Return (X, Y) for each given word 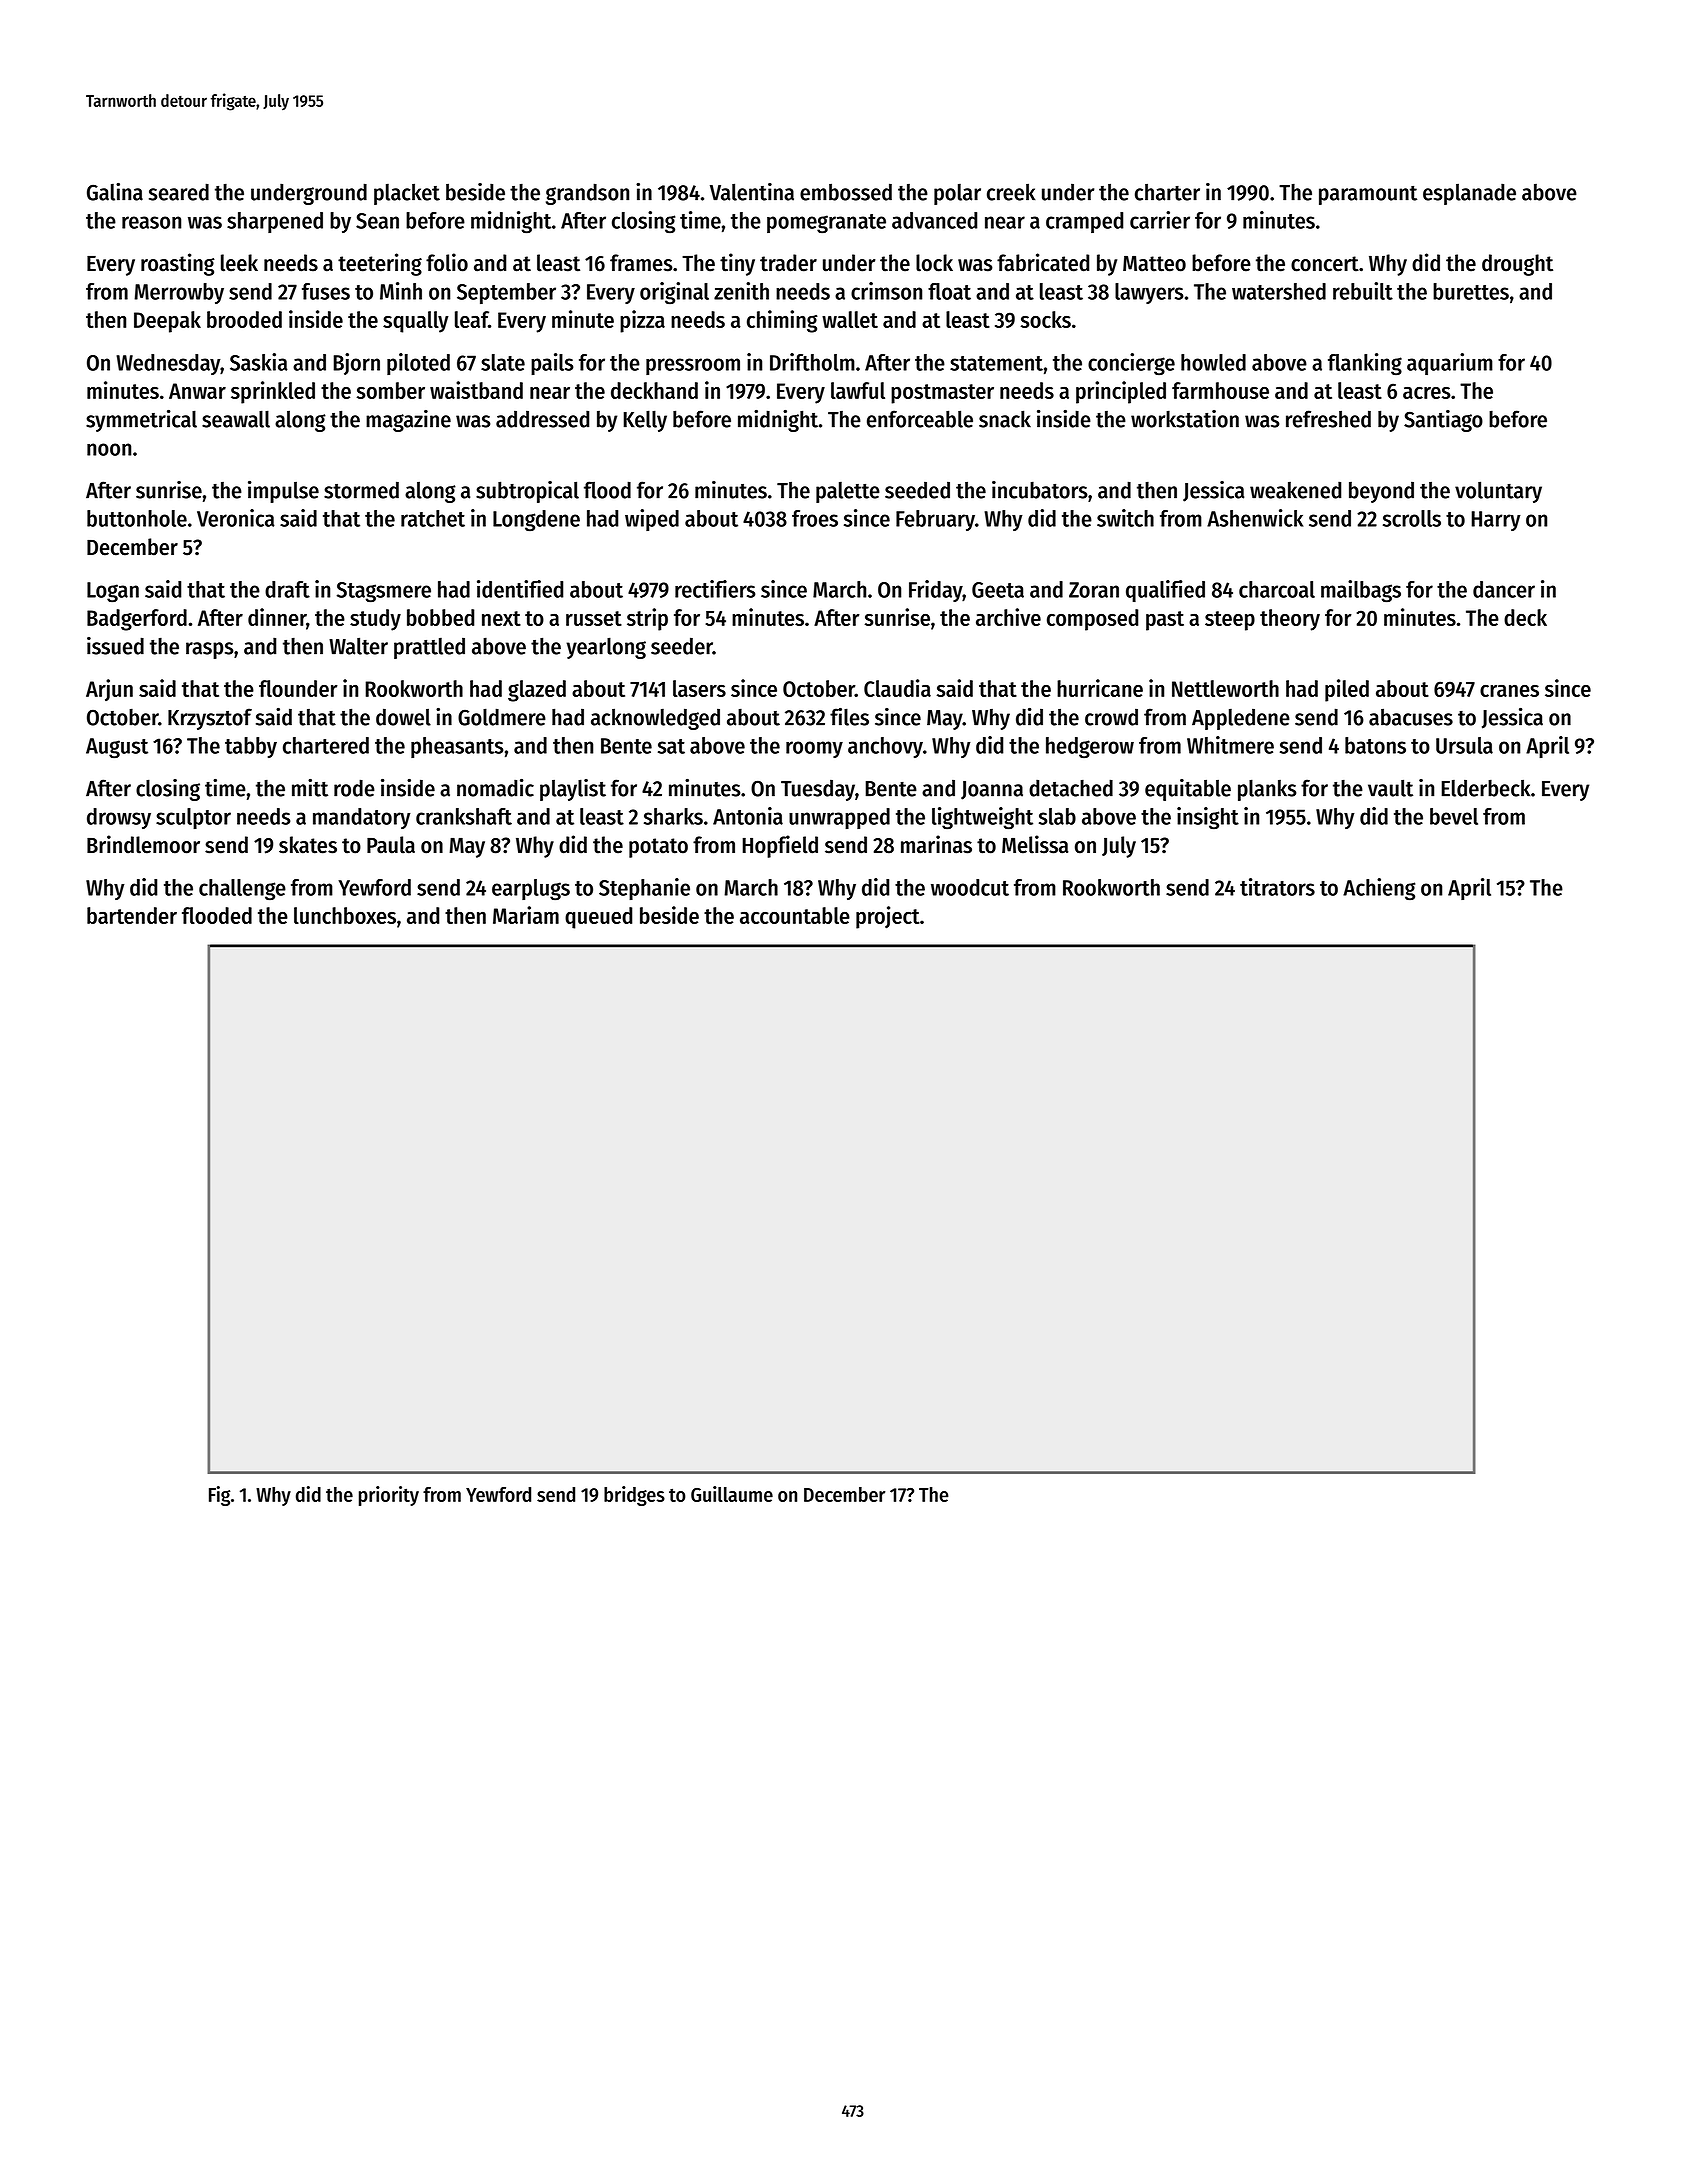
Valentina (752, 192)
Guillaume (732, 1494)
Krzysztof (210, 719)
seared (179, 192)
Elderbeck (1485, 788)
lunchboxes (345, 915)
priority (389, 1496)
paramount (1368, 195)
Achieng (1379, 889)
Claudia (897, 688)
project (888, 917)
